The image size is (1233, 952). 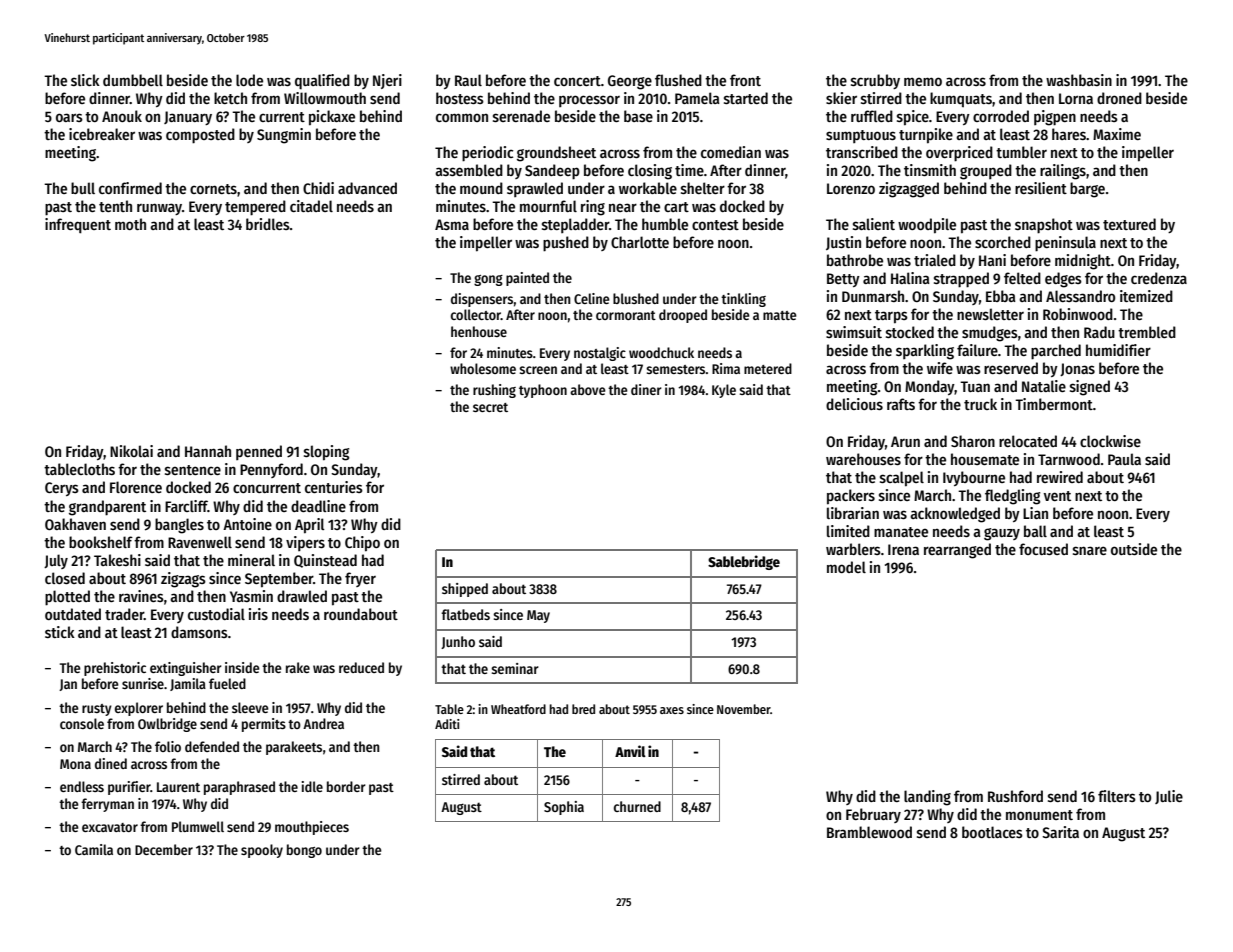 I want to click on outside, so click(x=1134, y=549).
